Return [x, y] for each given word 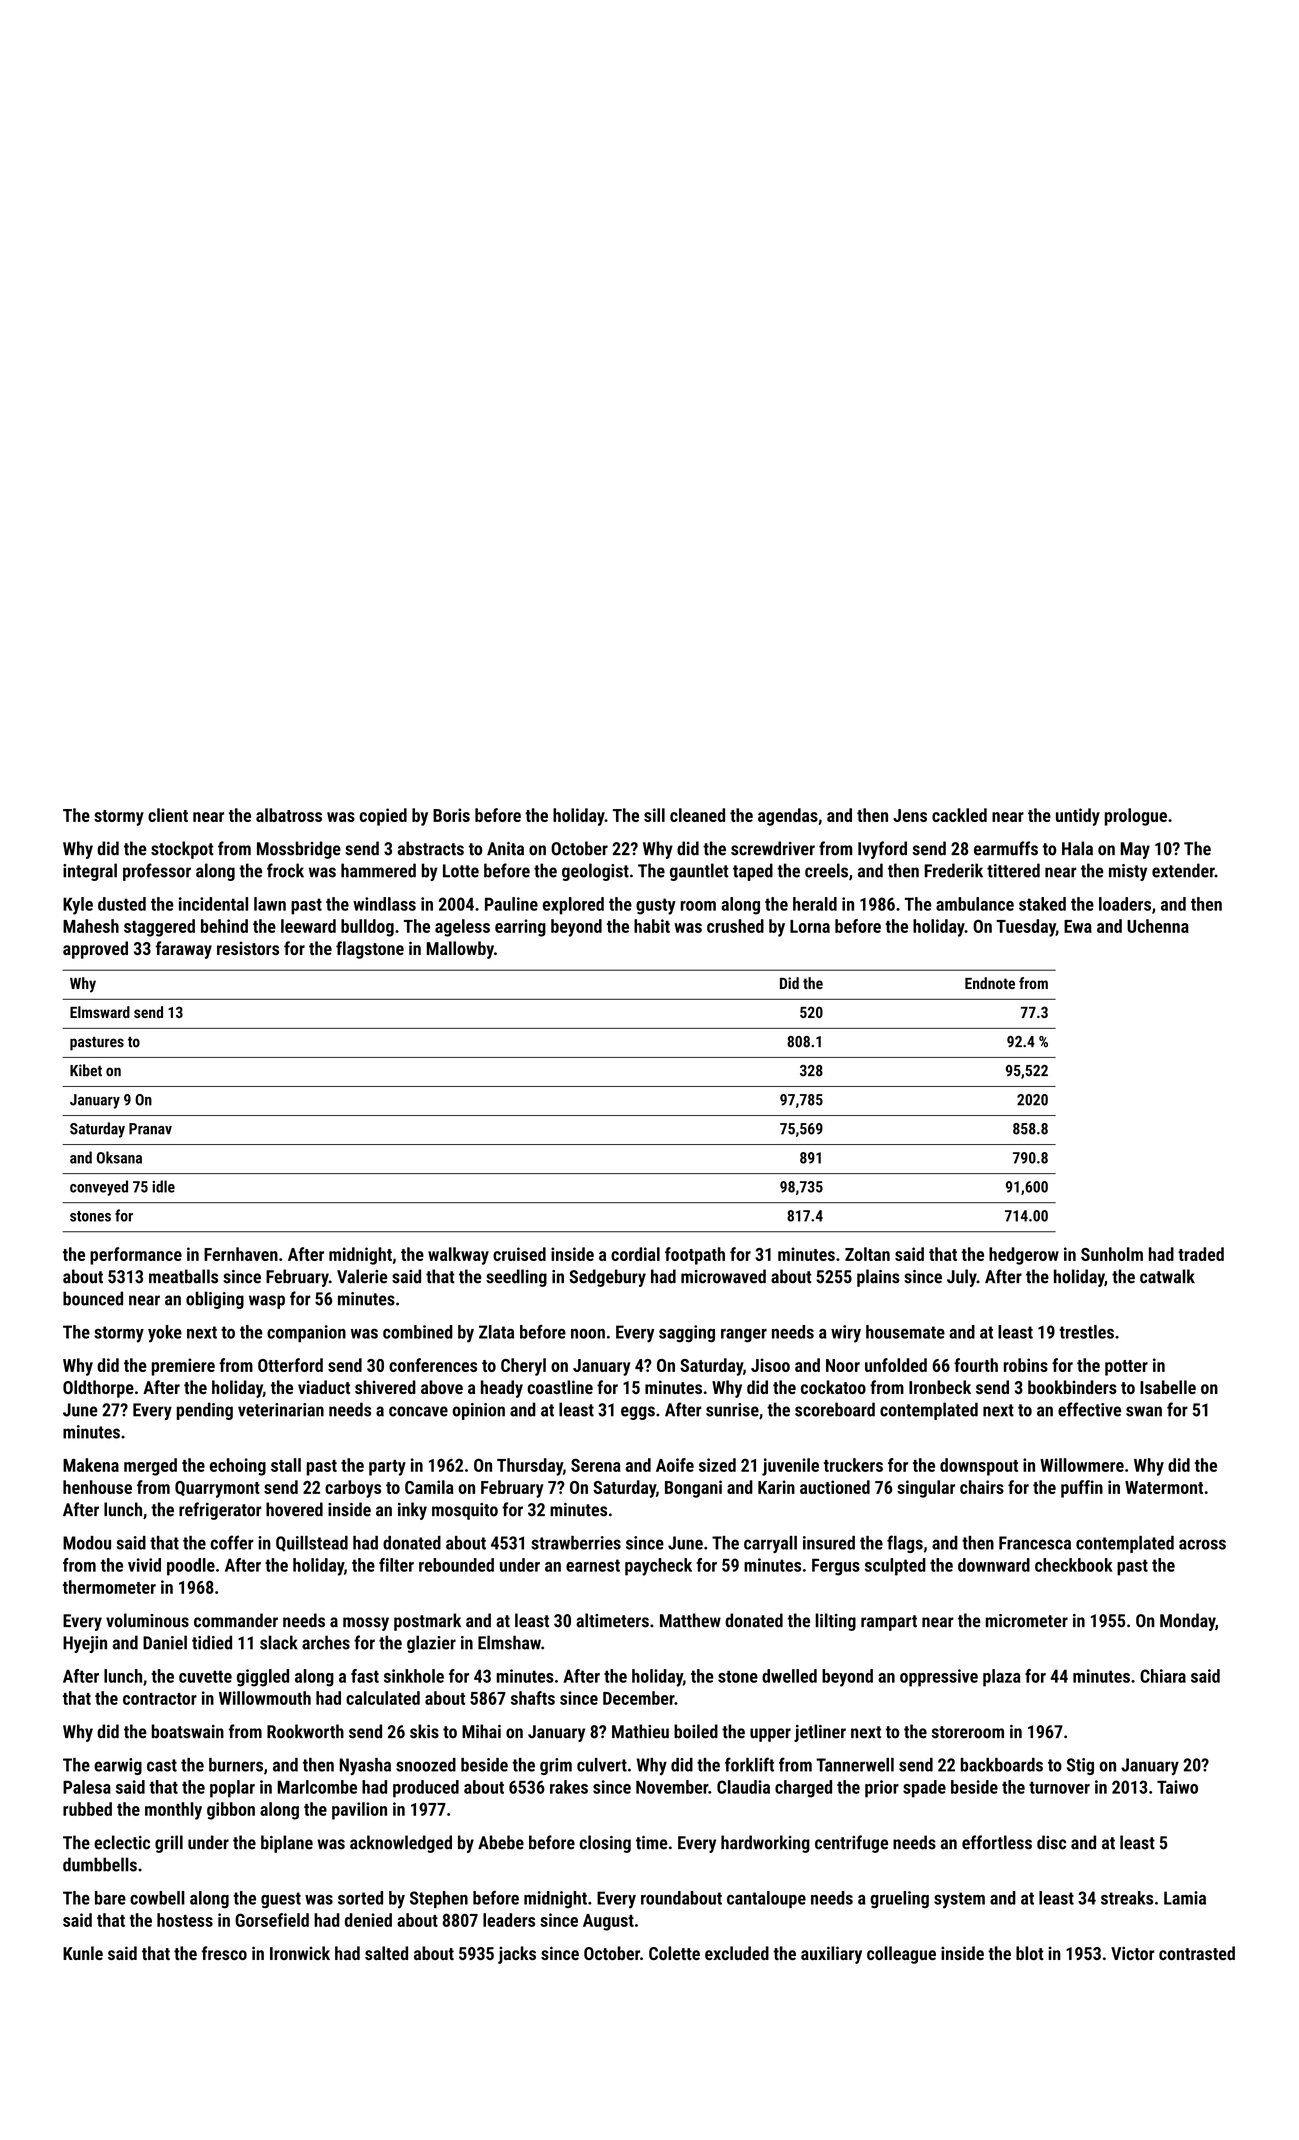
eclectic [122, 1842]
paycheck [658, 1567]
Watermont [1164, 1487]
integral [90, 872]
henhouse [97, 1487]
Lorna [810, 926]
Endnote [990, 983]
